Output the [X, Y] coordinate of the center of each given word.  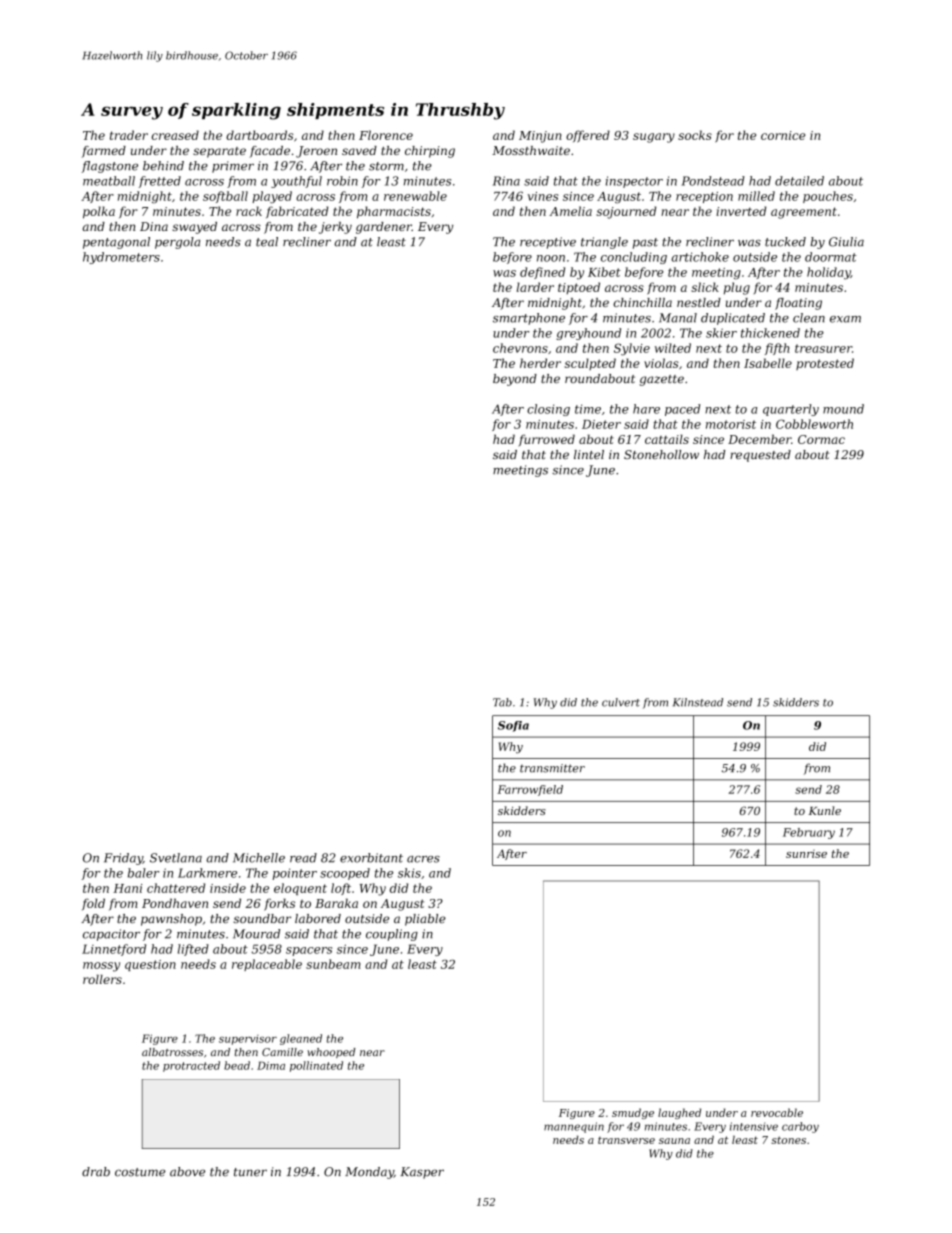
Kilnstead [698, 702]
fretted [160, 182]
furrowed [547, 440]
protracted [191, 1066]
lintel [589, 454]
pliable [425, 920]
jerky [335, 228]
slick [705, 287]
